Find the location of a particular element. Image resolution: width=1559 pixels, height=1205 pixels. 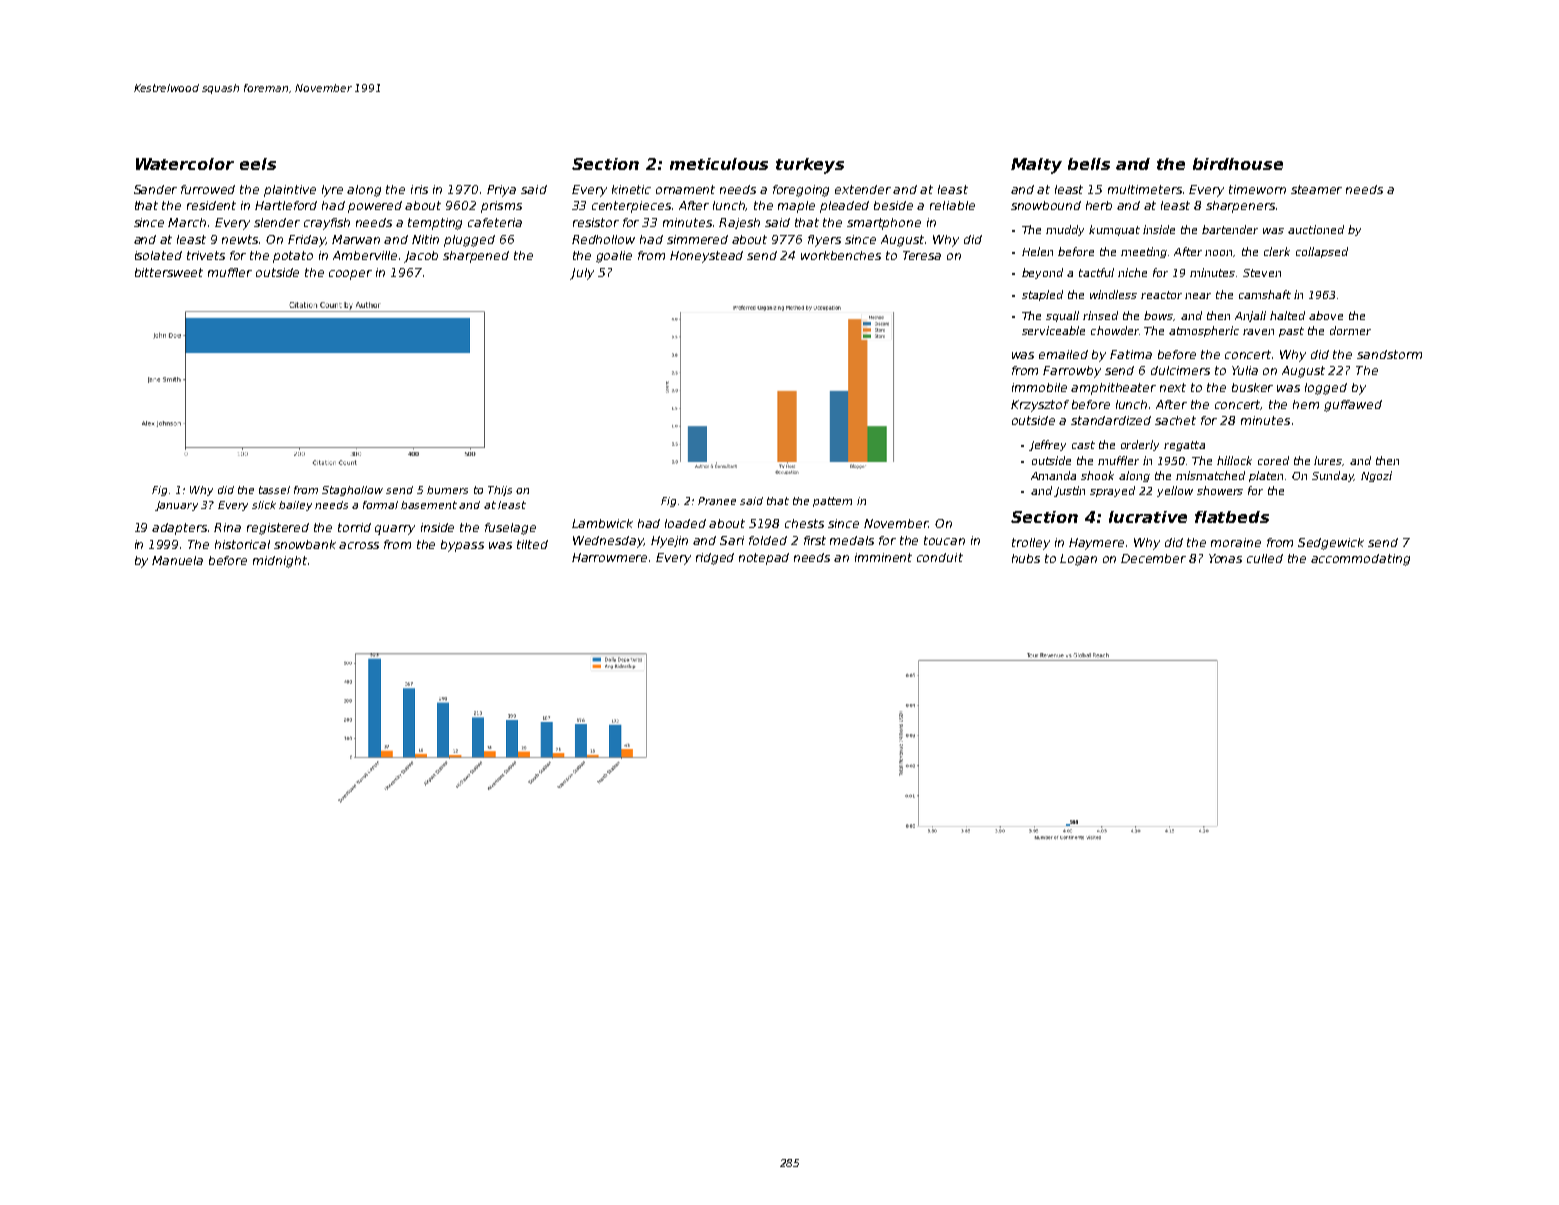

midnight is located at coordinates (280, 562).
